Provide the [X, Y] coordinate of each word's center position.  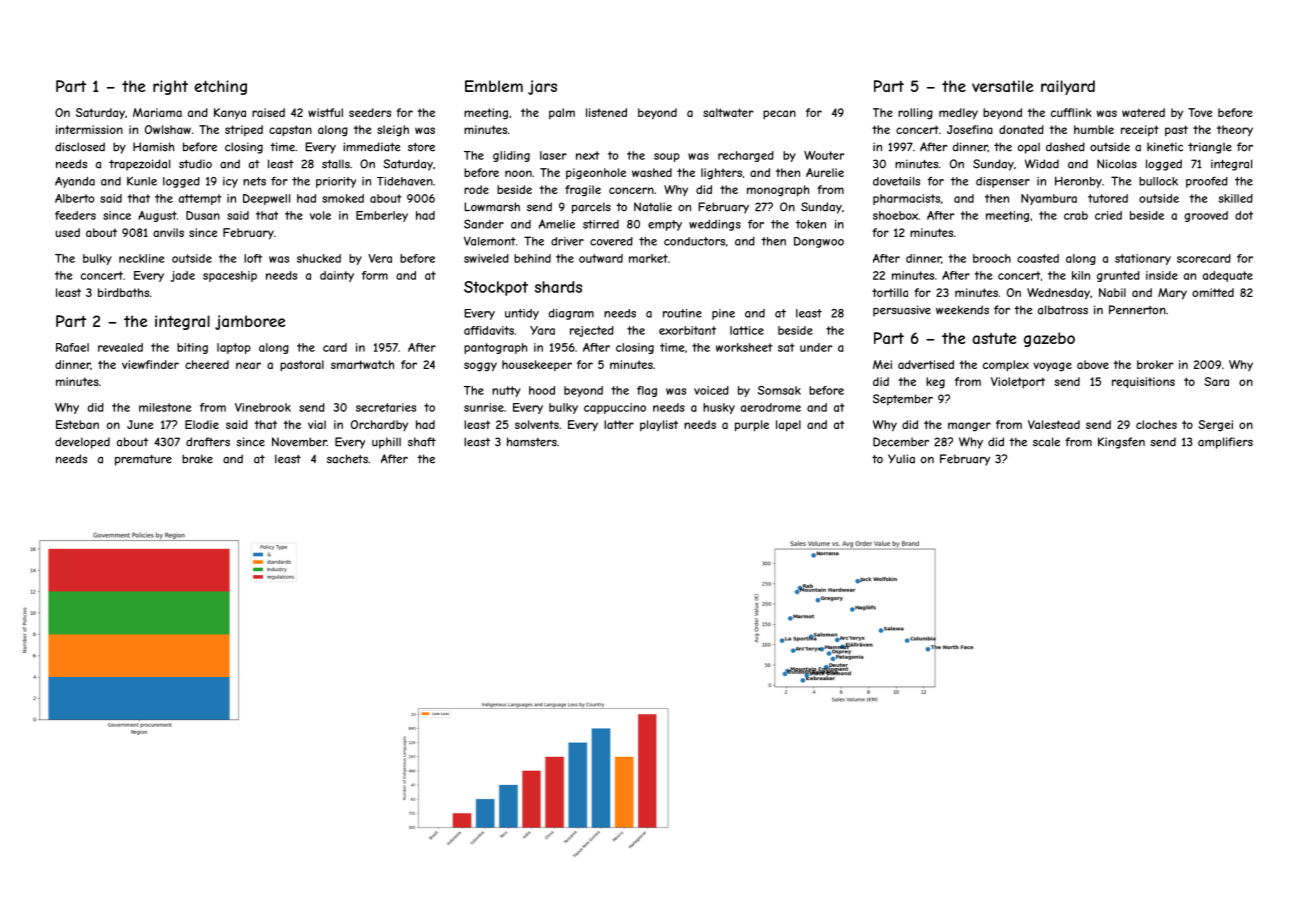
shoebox [895, 215]
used [68, 232]
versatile [1002, 86]
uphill [386, 443]
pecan [779, 115]
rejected [592, 331]
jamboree [250, 322]
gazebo [1049, 339]
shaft [422, 442]
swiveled [486, 258]
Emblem [494, 86]
